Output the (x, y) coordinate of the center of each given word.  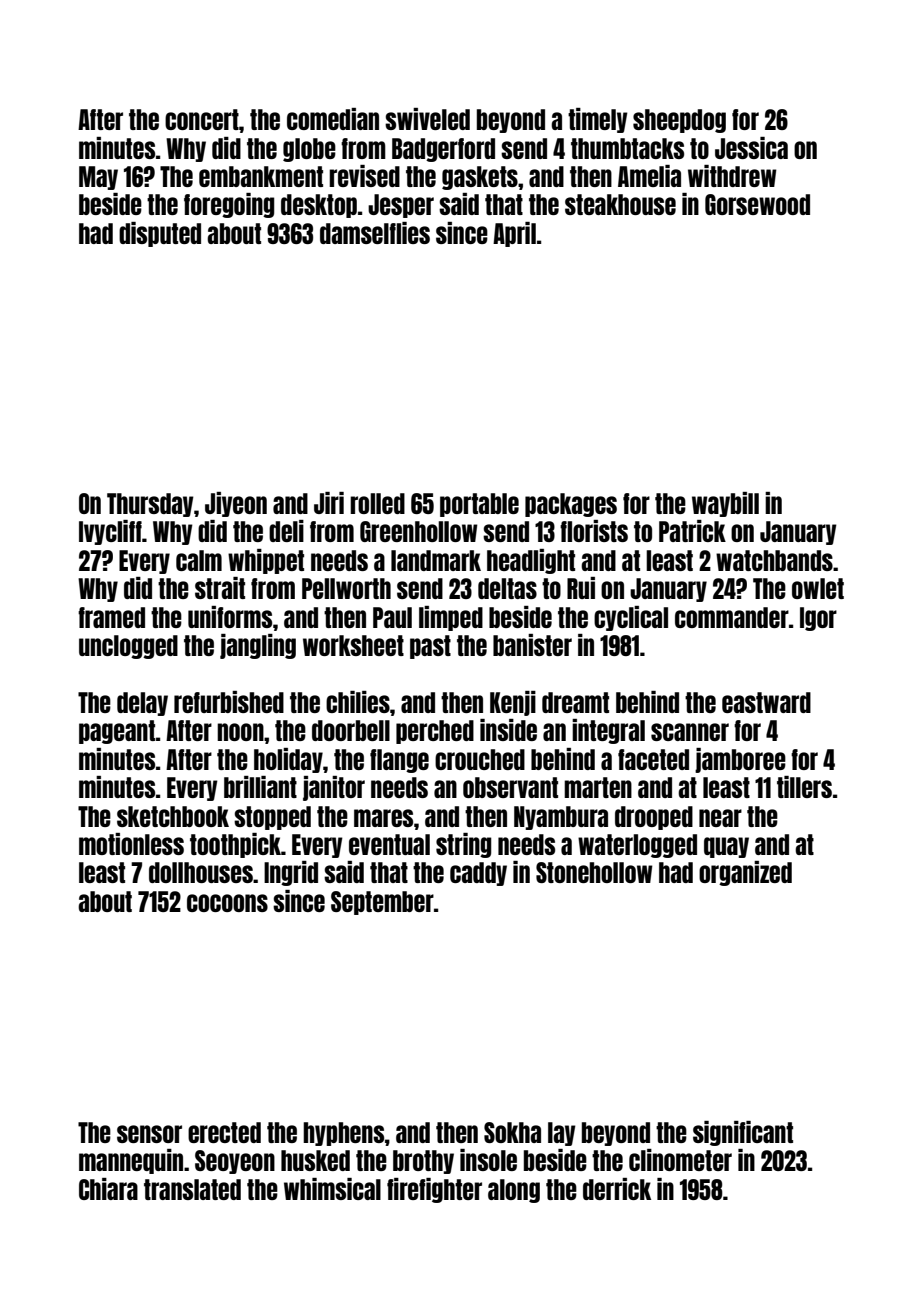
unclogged (128, 647)
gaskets (480, 178)
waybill (725, 504)
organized (745, 873)
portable (479, 505)
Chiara (108, 1189)
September (382, 903)
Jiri (329, 503)
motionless (131, 844)
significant (743, 1133)
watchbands (774, 560)
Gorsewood (757, 204)
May (98, 178)
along (514, 1191)
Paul (392, 617)
